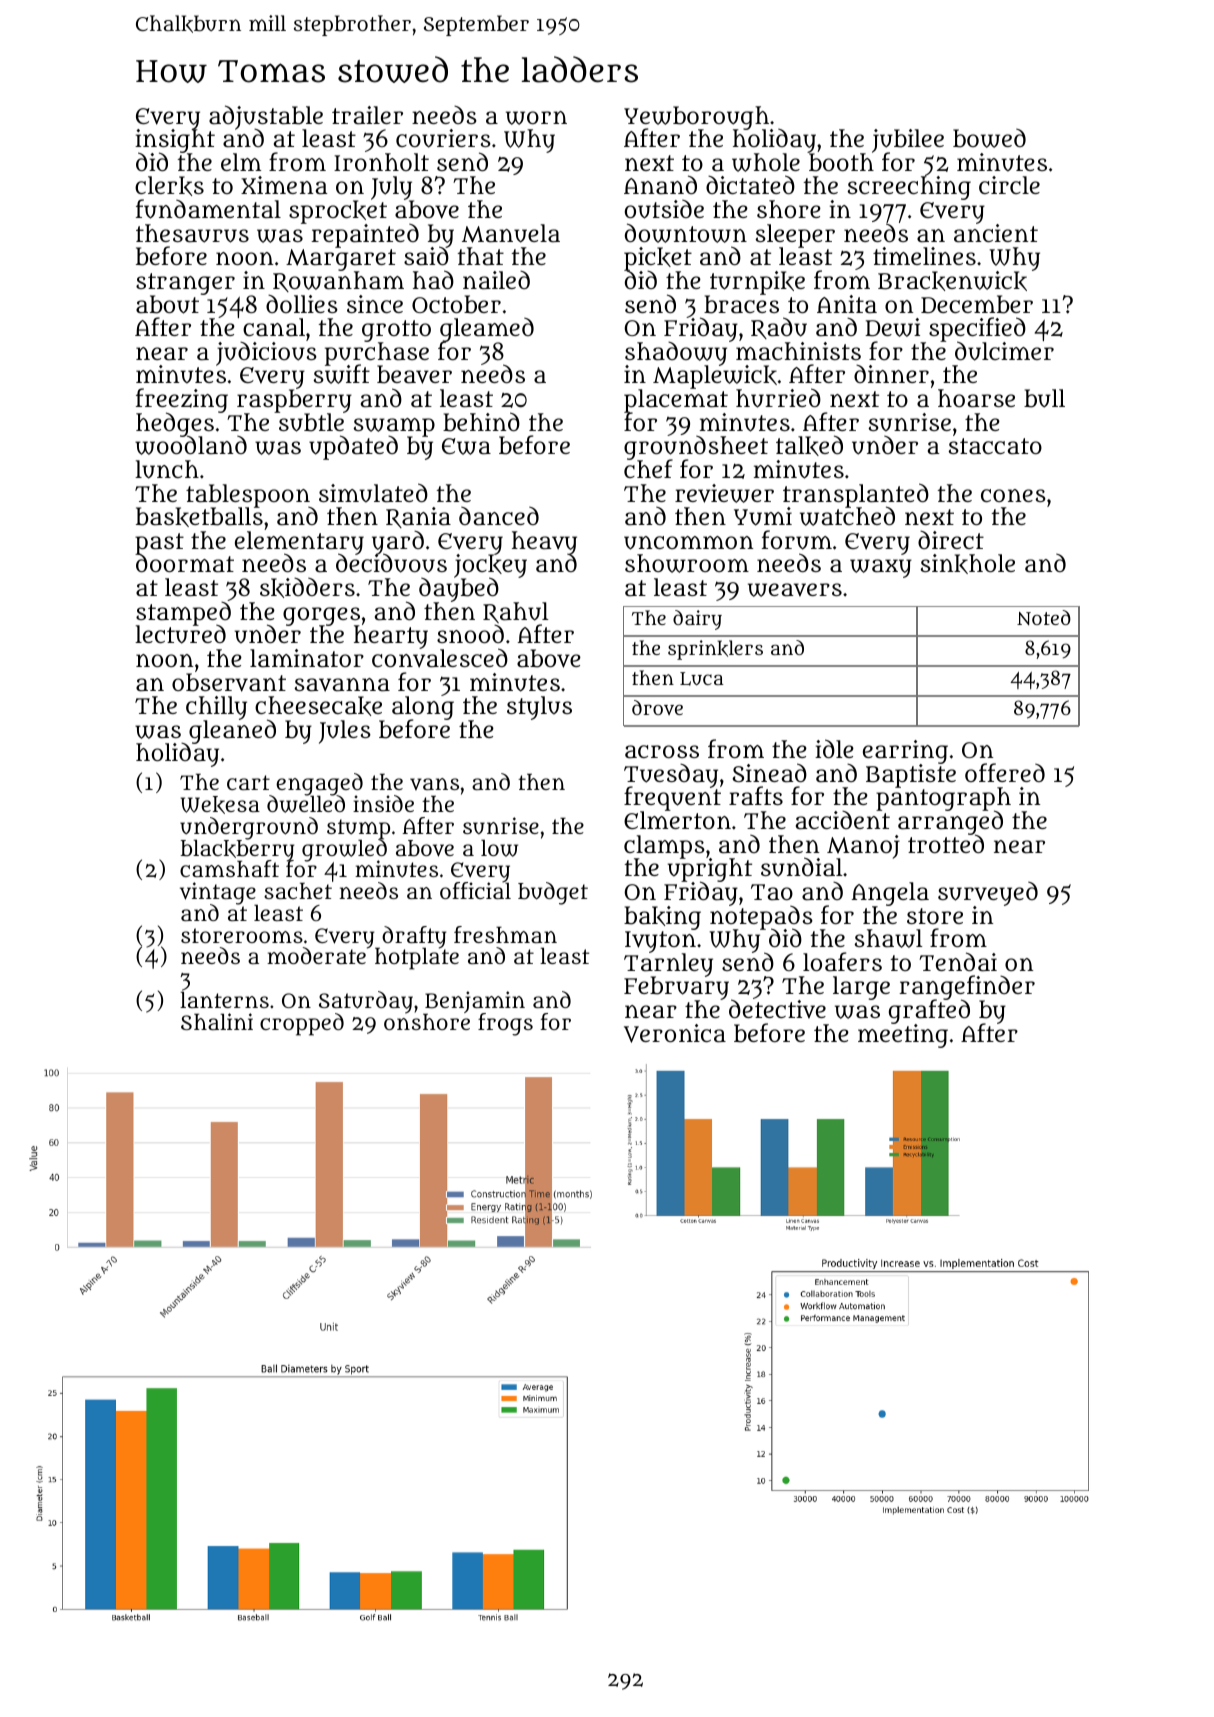  What do you see at coordinates (664, 847) in the screenshot?
I see `clamps` at bounding box center [664, 847].
